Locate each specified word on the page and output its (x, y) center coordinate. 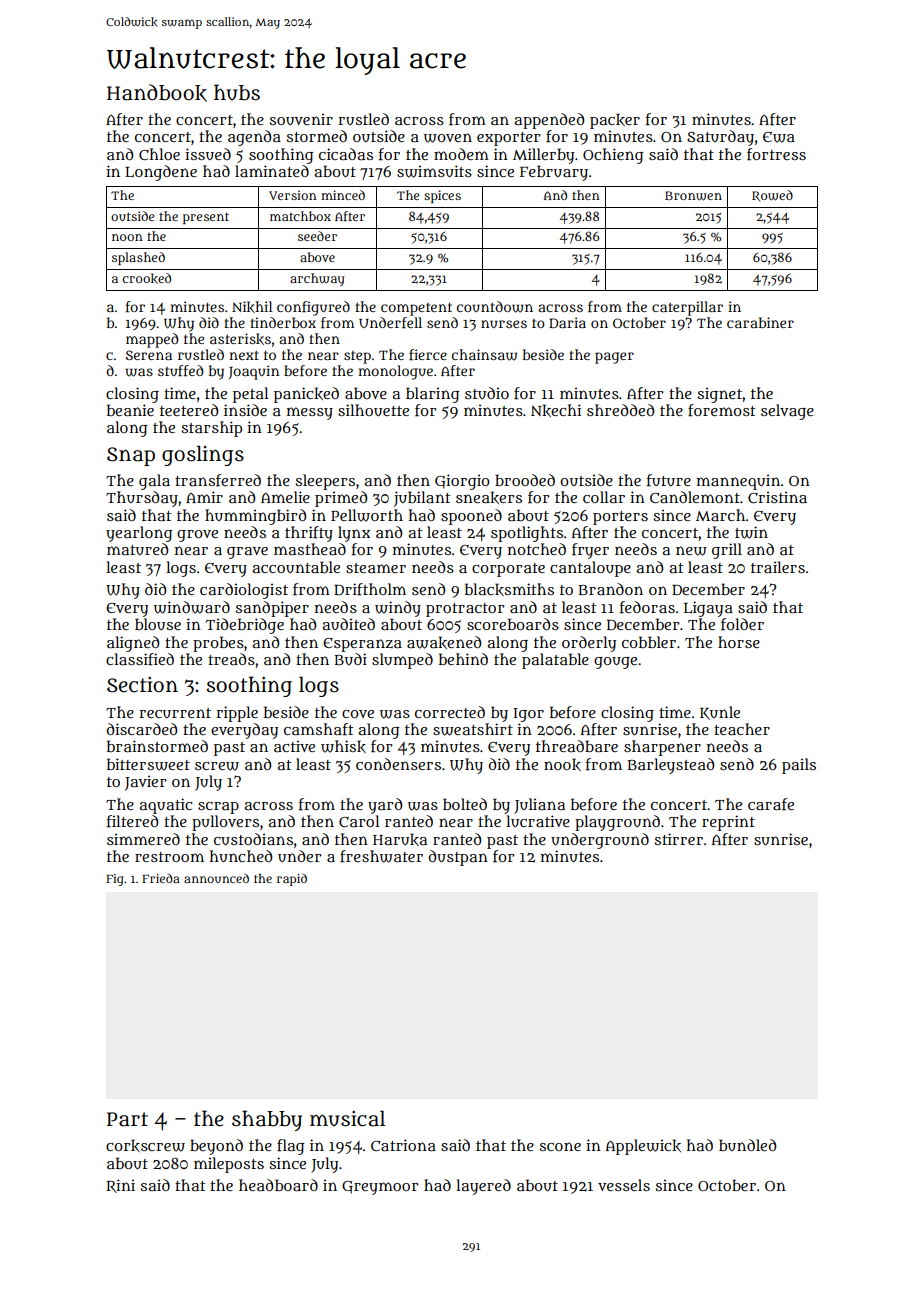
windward (192, 607)
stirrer (678, 839)
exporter (509, 139)
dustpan (458, 858)
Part (127, 1119)
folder (742, 624)
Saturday (720, 138)
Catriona (403, 1145)
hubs (237, 92)
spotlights (527, 534)
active (294, 746)
